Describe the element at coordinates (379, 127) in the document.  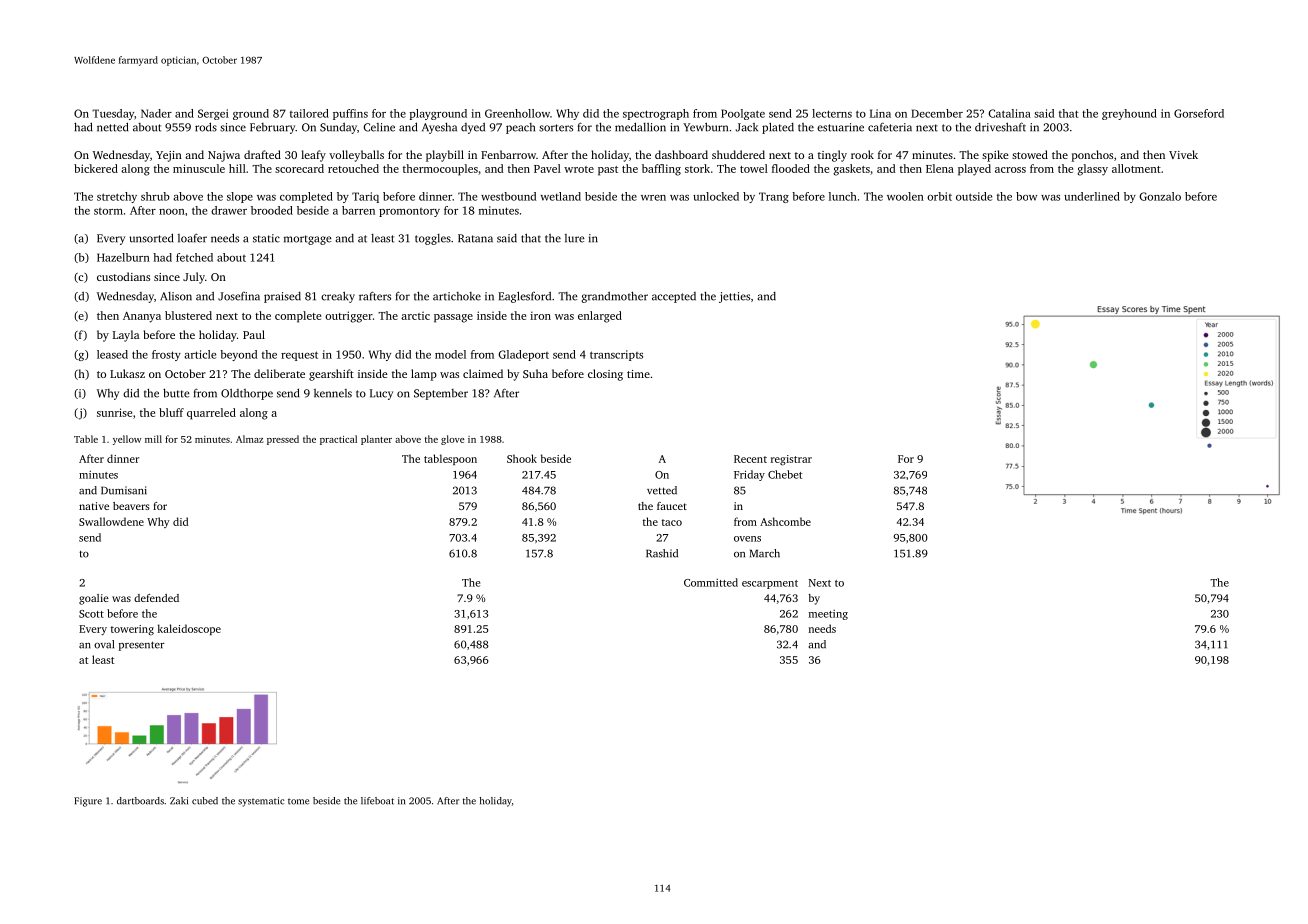
I see `Celine` at that location.
